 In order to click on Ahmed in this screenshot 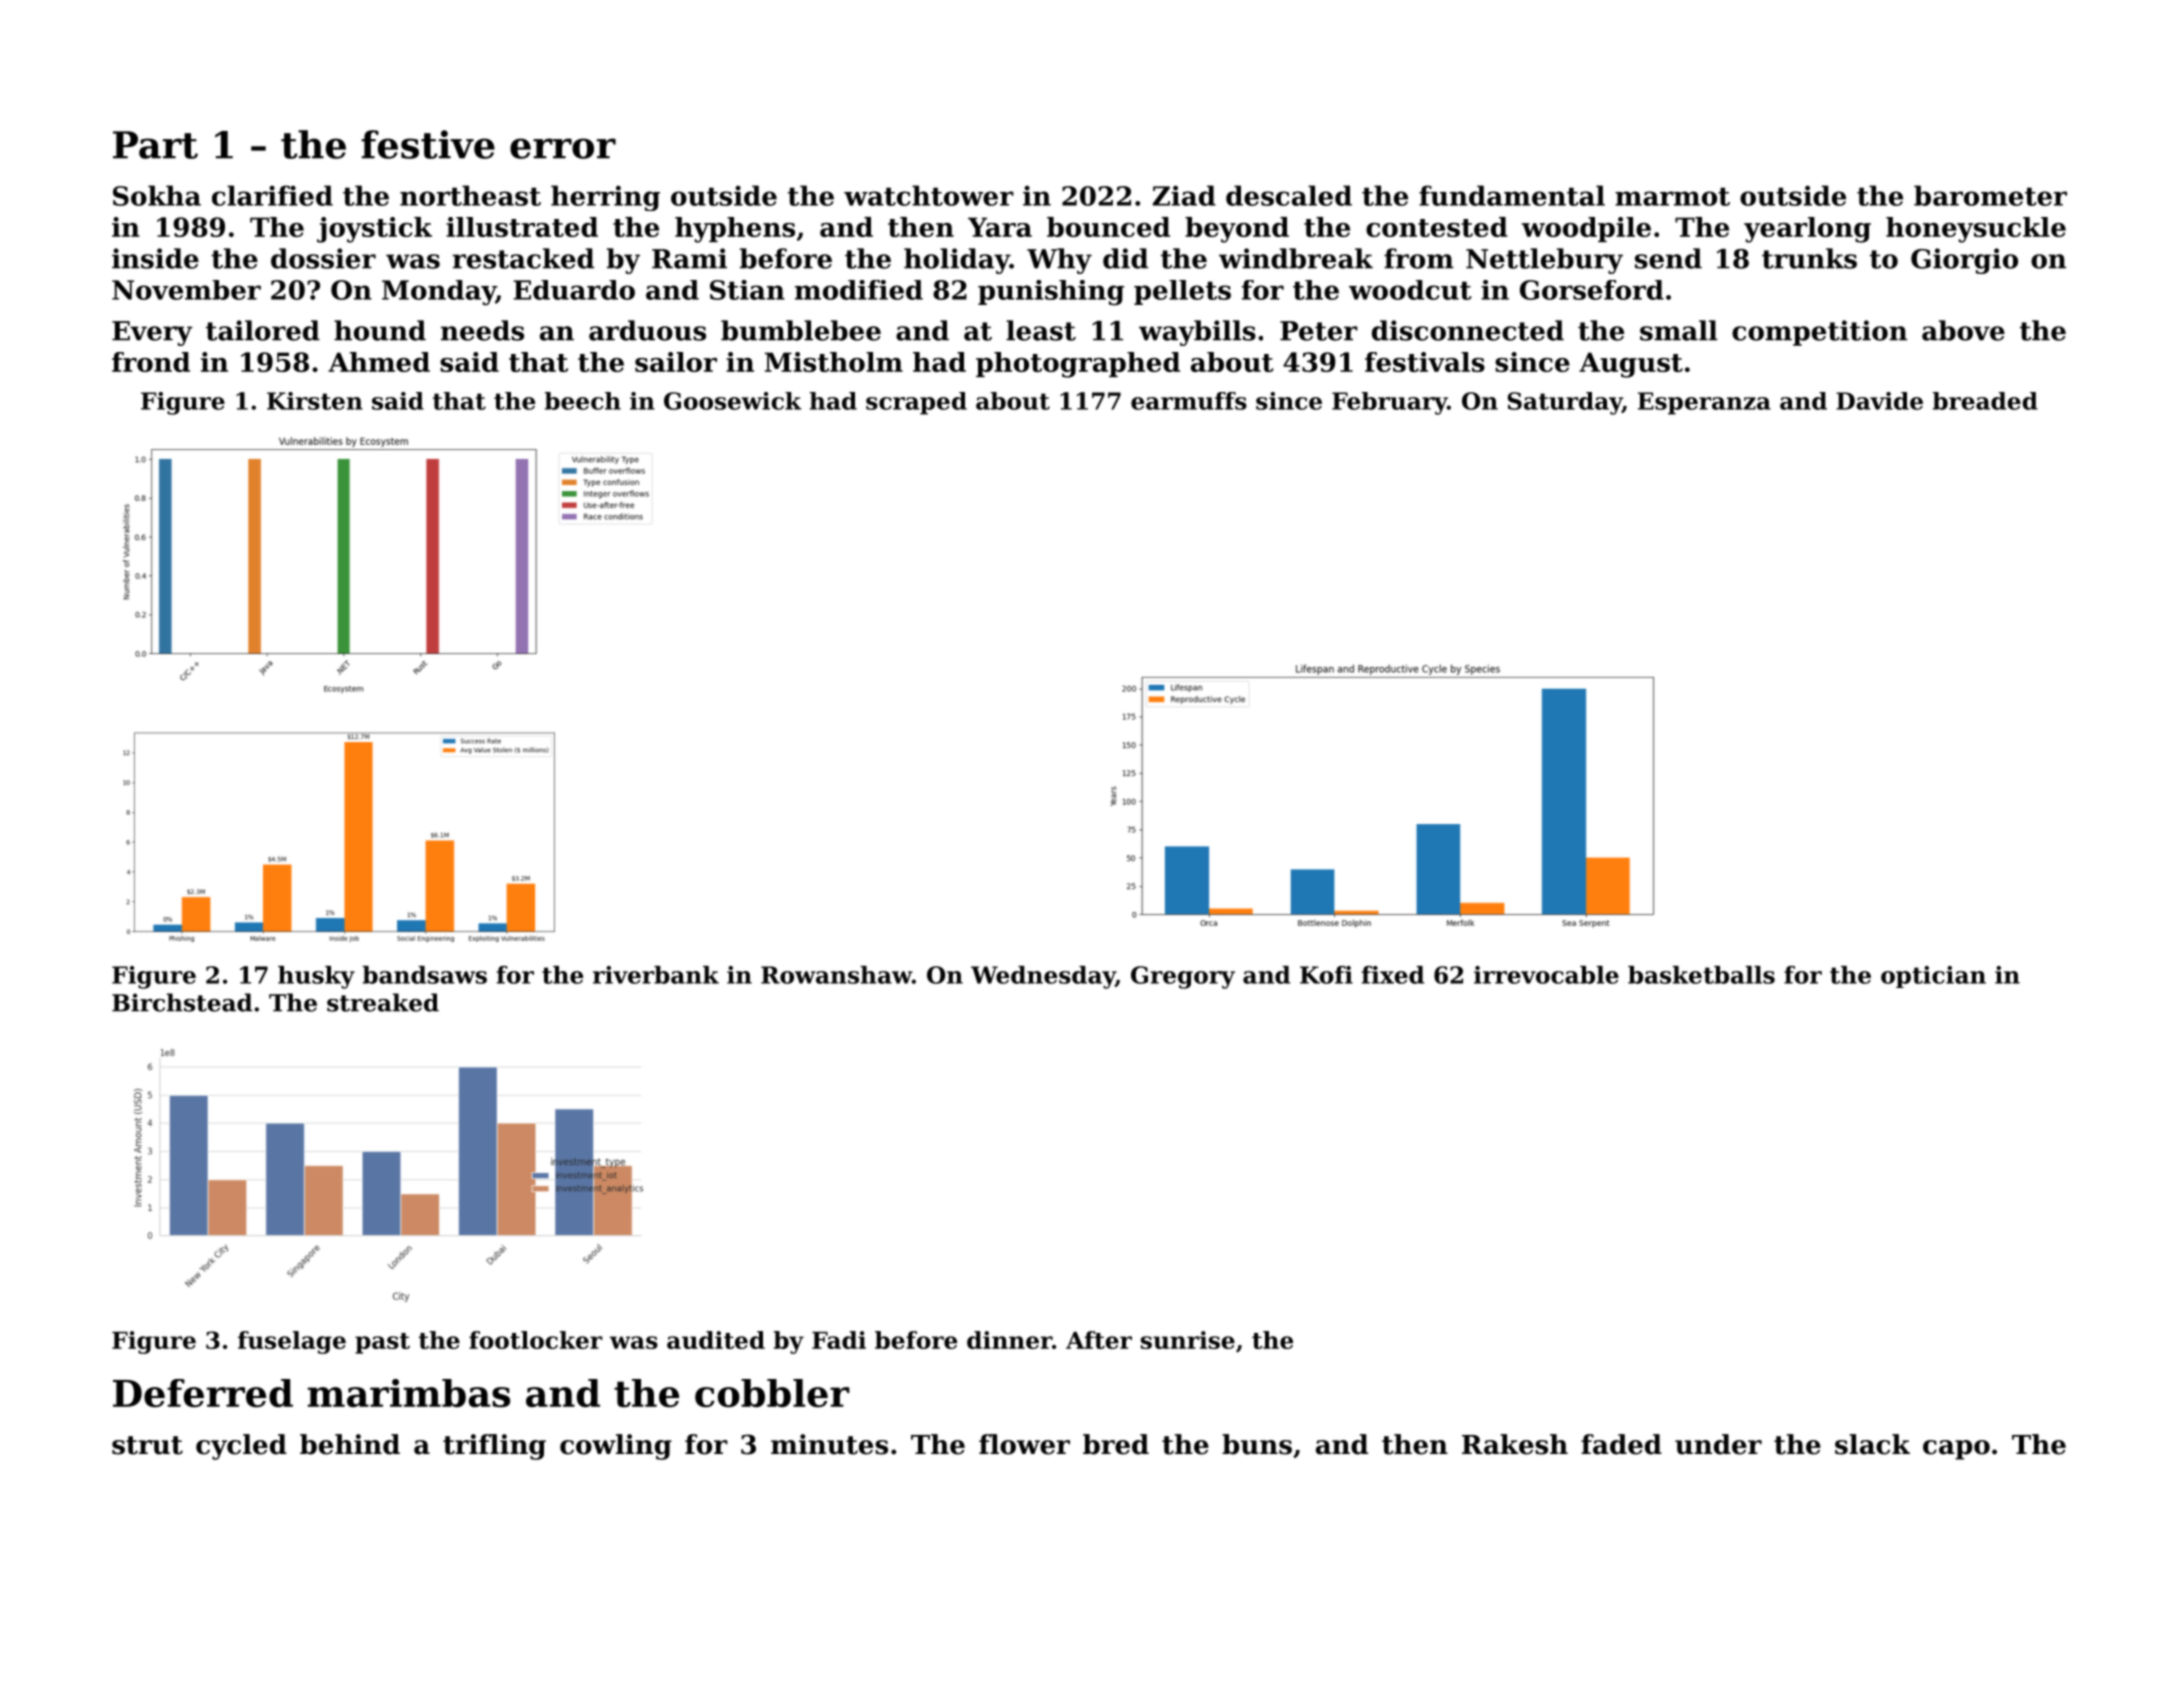, I will do `click(379, 362)`.
